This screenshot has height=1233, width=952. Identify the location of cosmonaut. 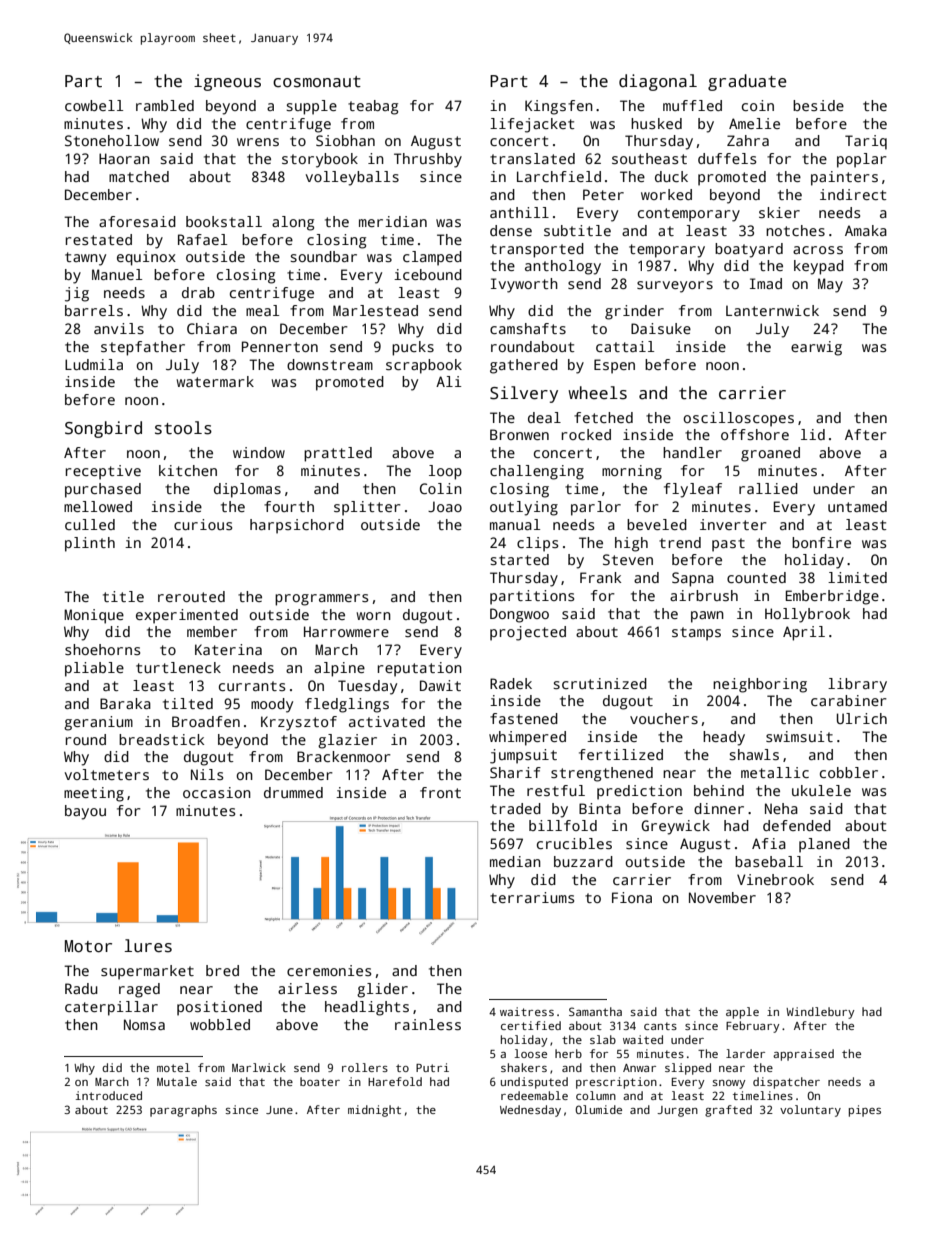
(317, 82).
